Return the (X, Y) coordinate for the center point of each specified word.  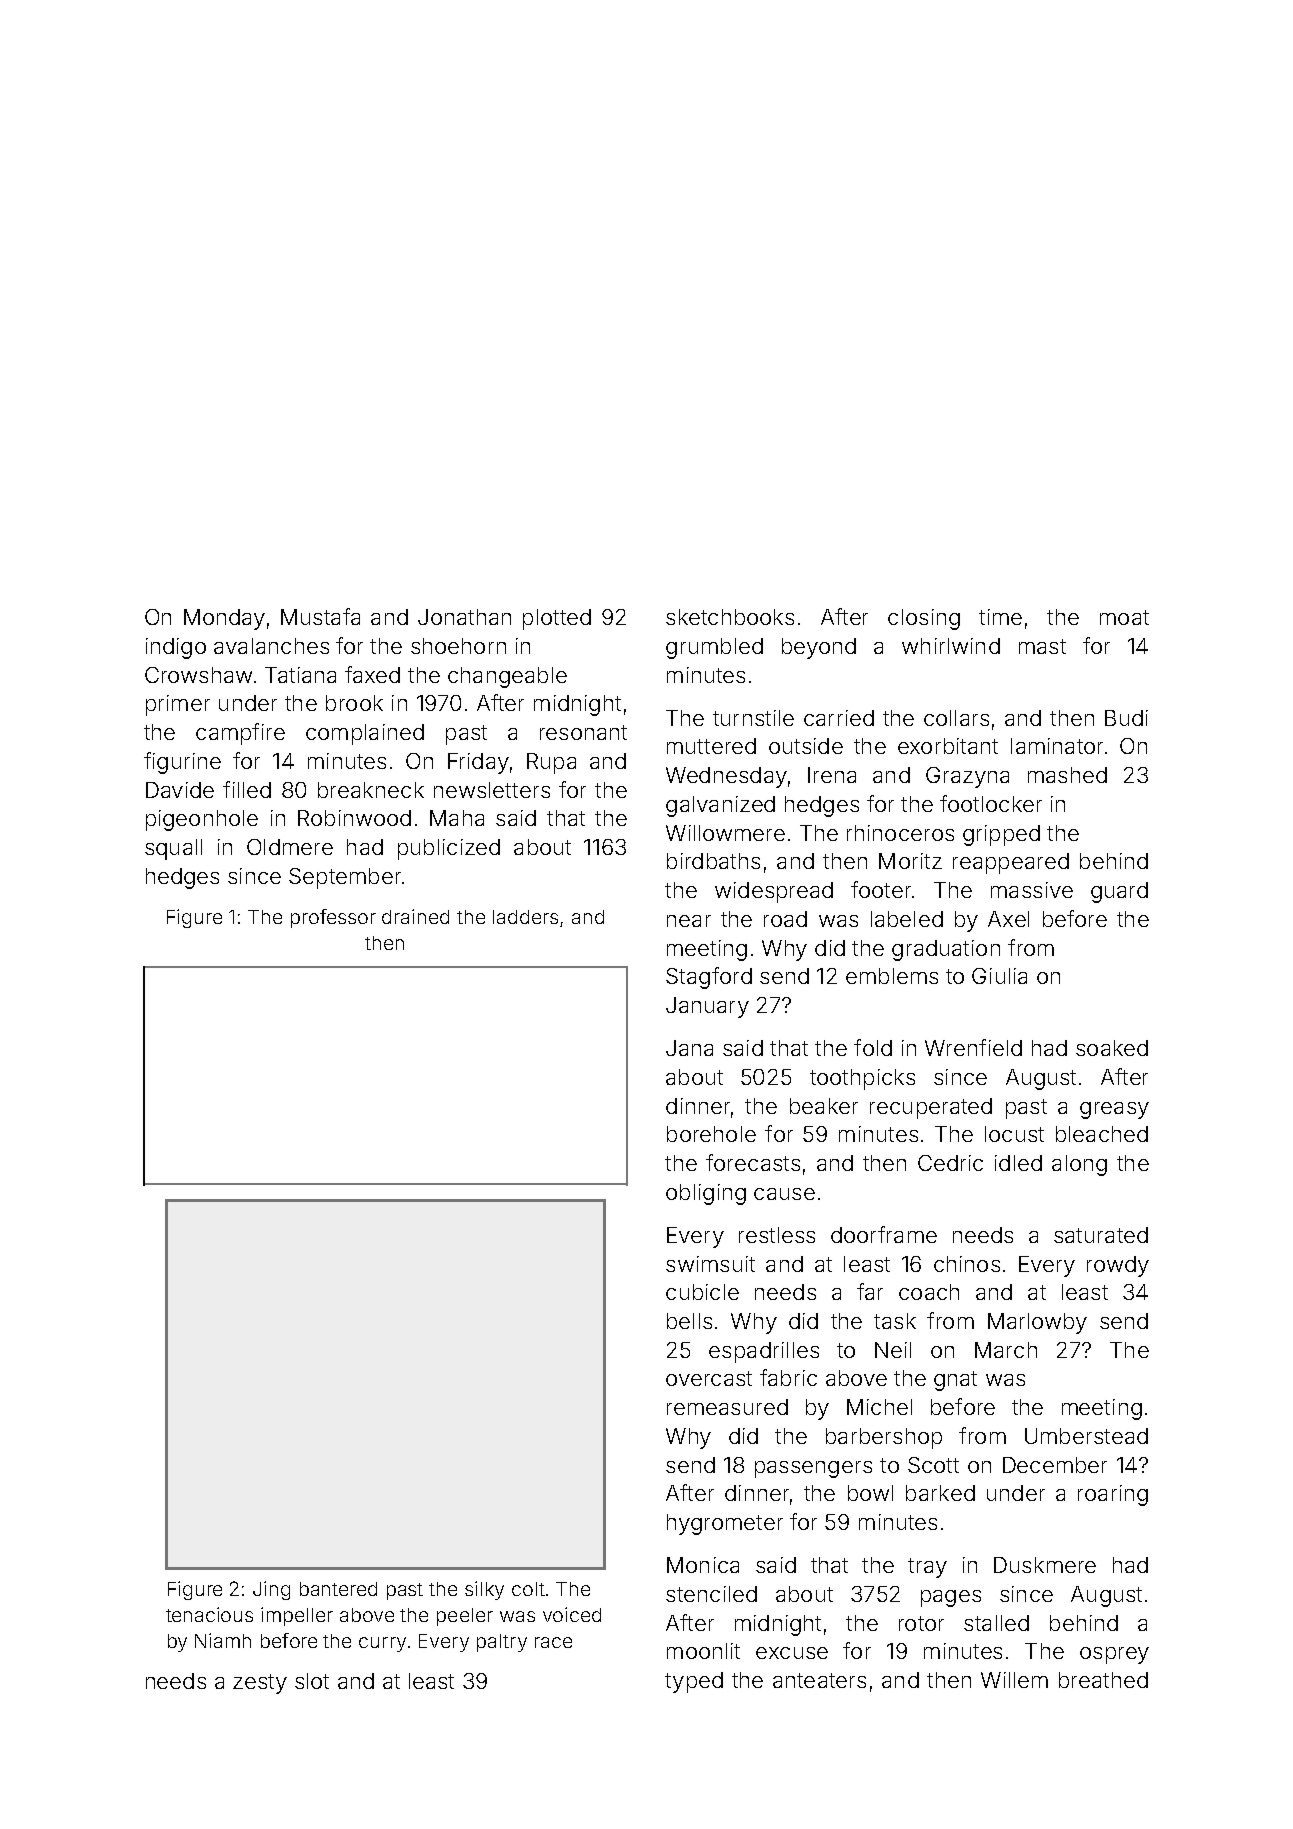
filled (247, 789)
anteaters (819, 1680)
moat (1124, 617)
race (553, 1642)
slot (312, 1681)
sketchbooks (730, 617)
